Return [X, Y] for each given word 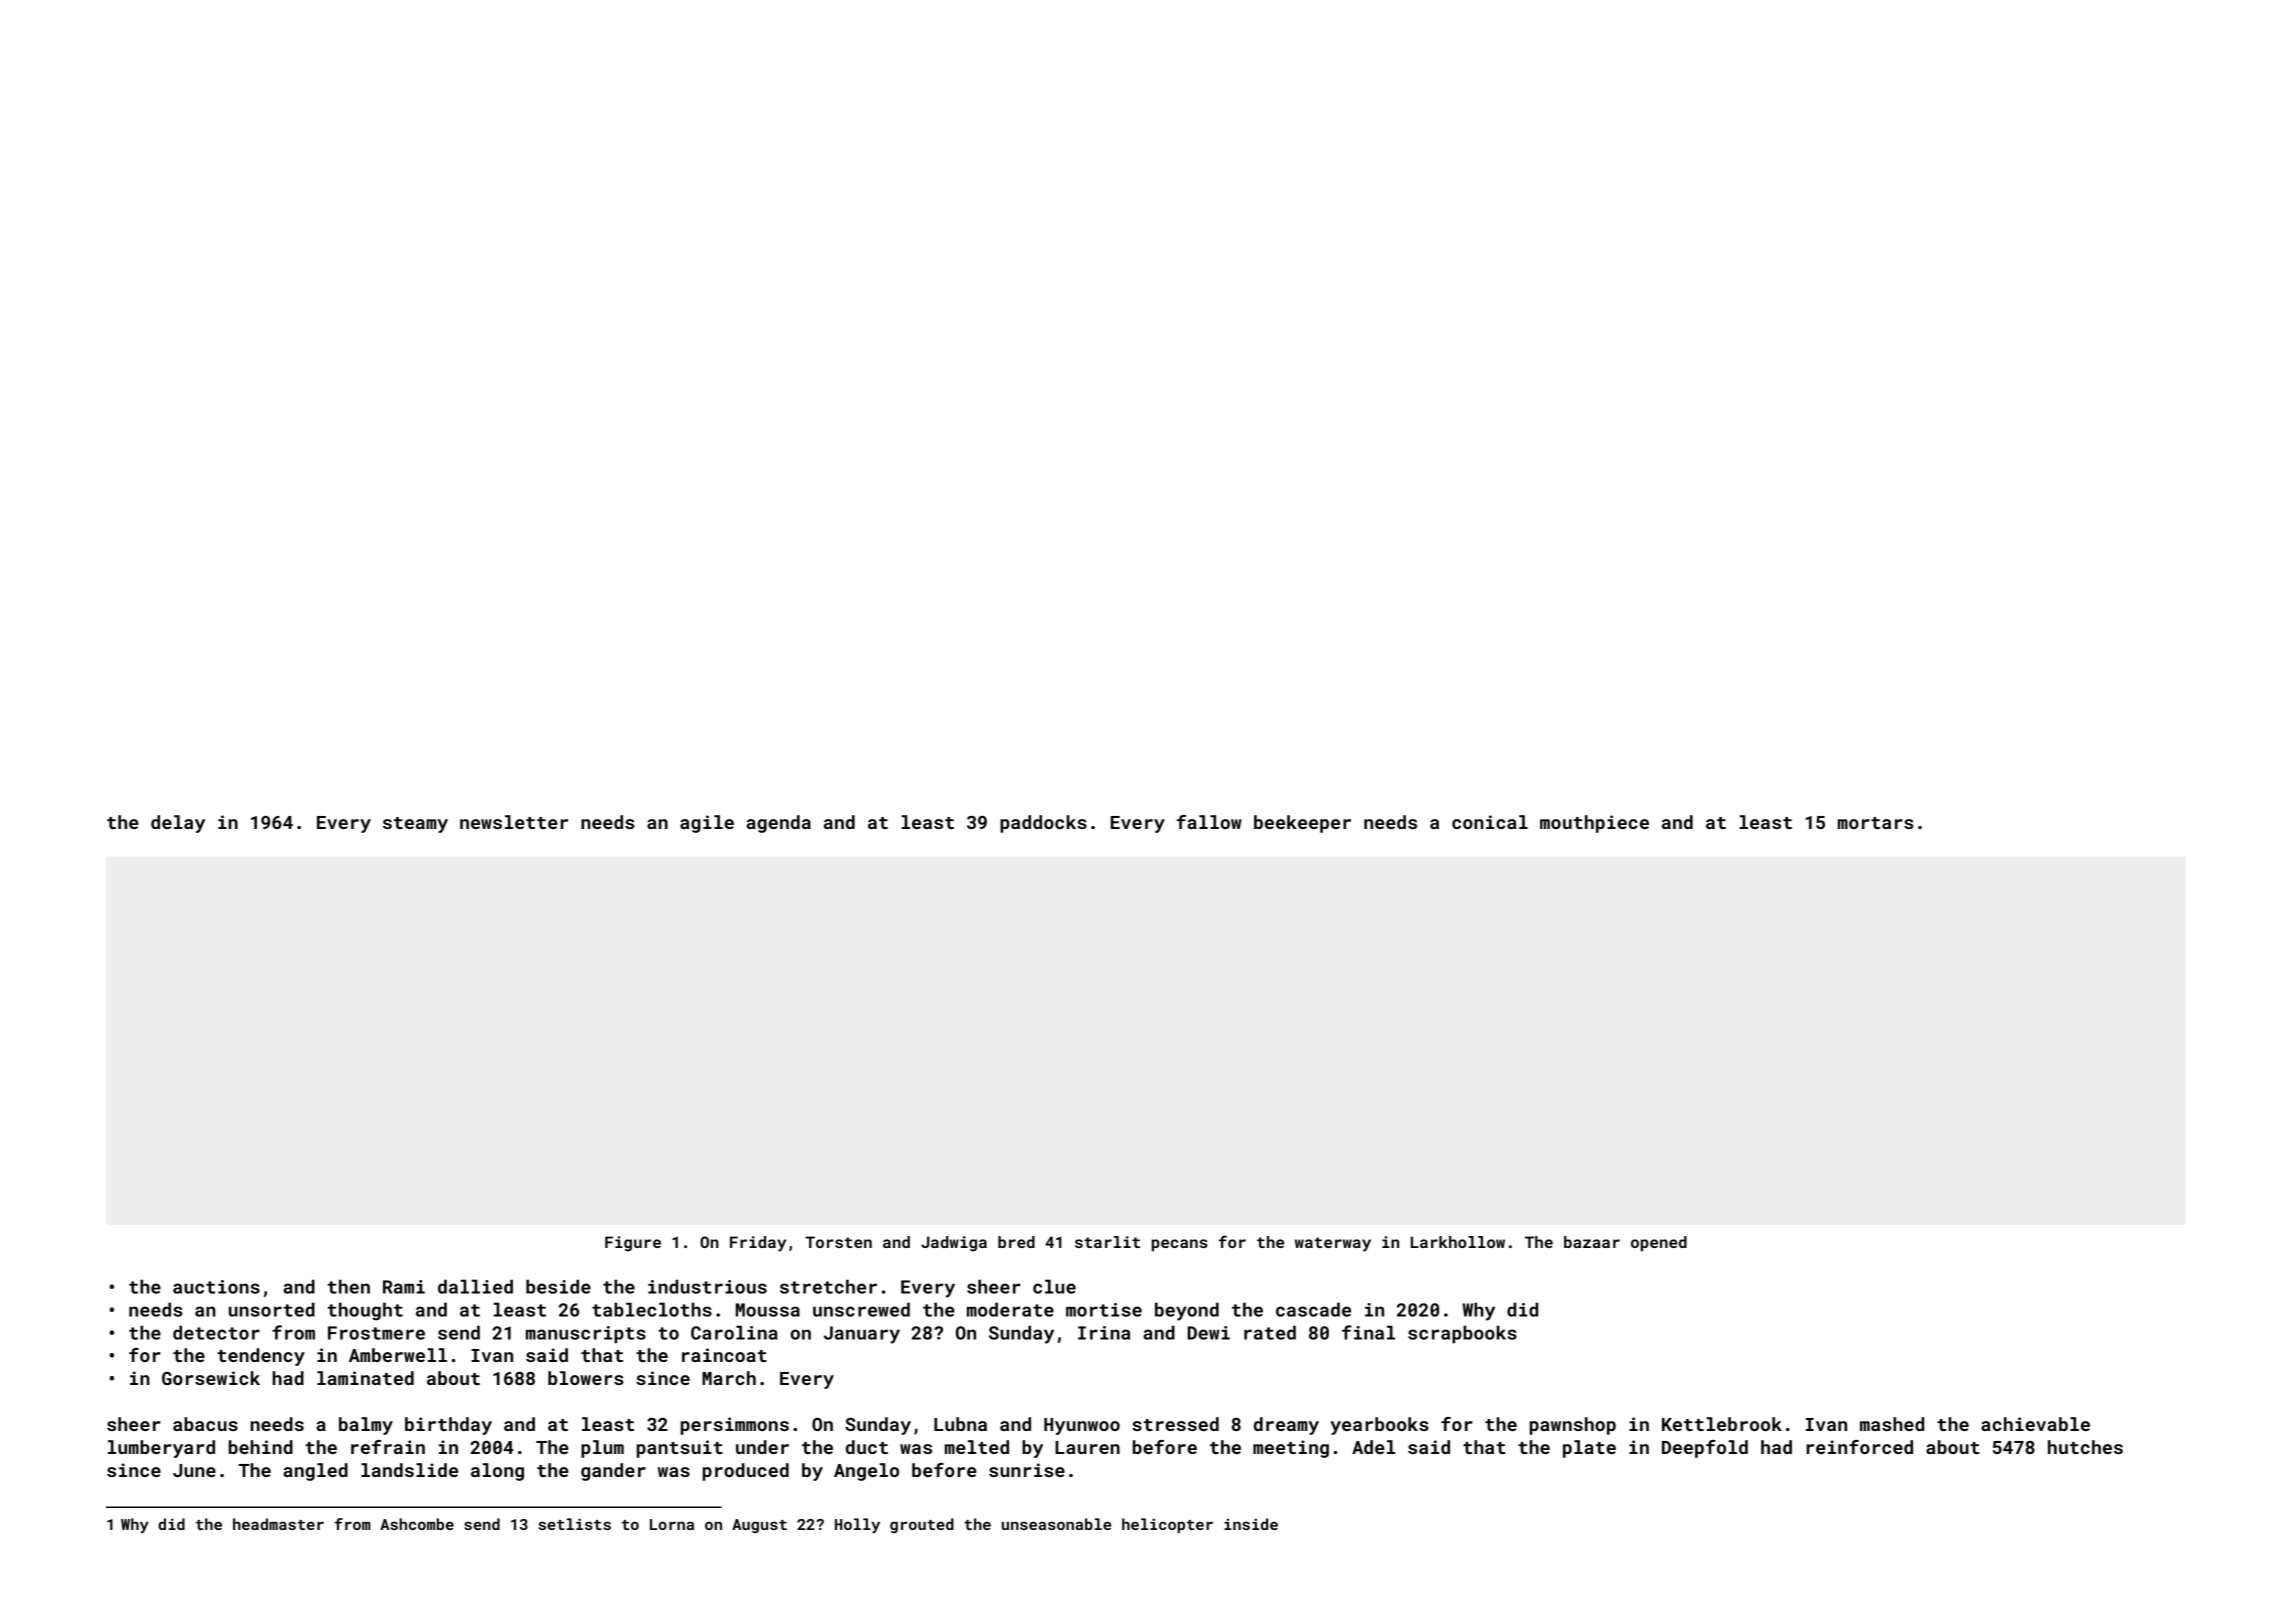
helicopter [1167, 1525]
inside [1251, 1524]
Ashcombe [417, 1524]
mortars [1876, 823]
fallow [1209, 822]
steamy [415, 825]
